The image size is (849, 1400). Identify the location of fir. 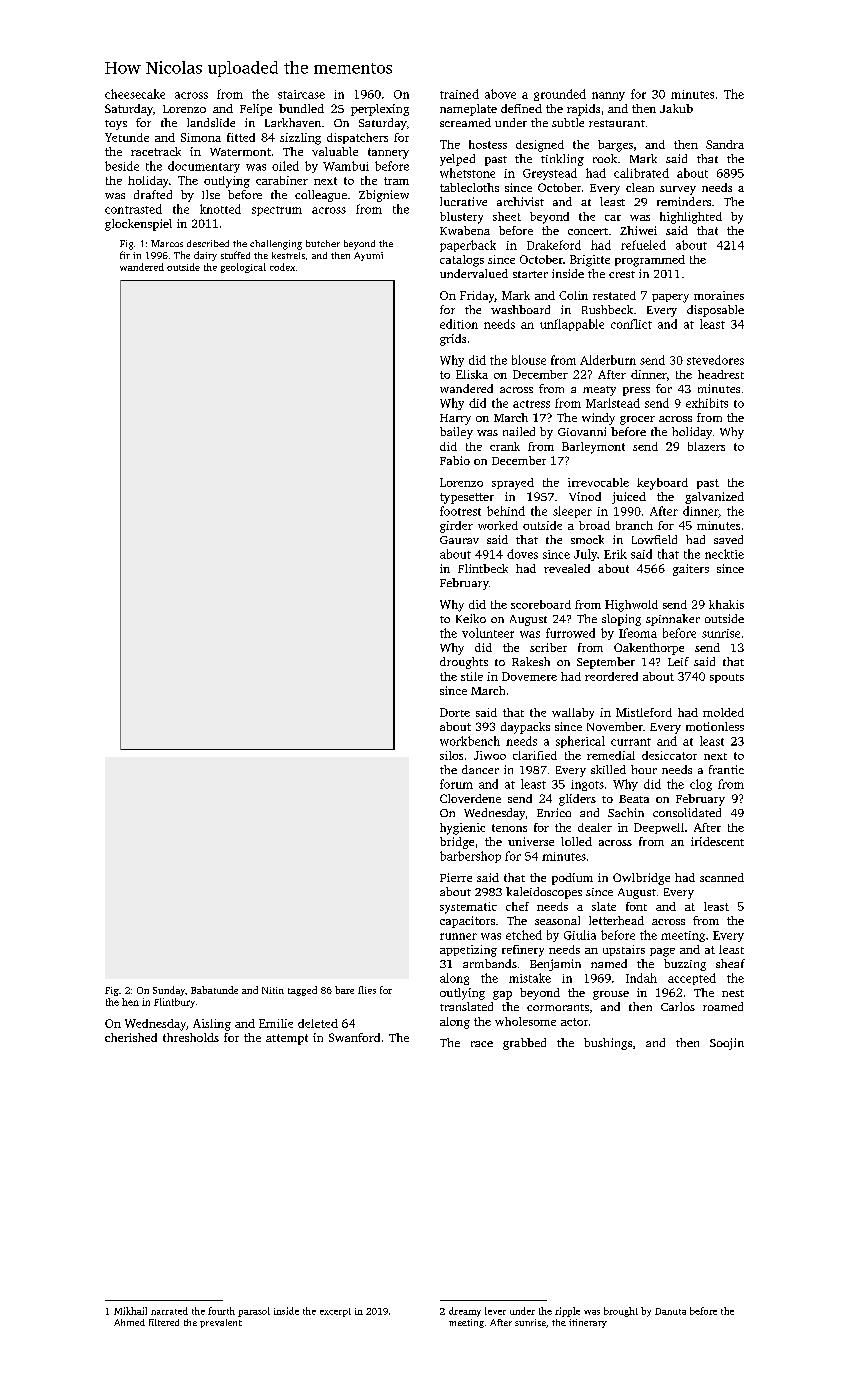
(125, 255).
